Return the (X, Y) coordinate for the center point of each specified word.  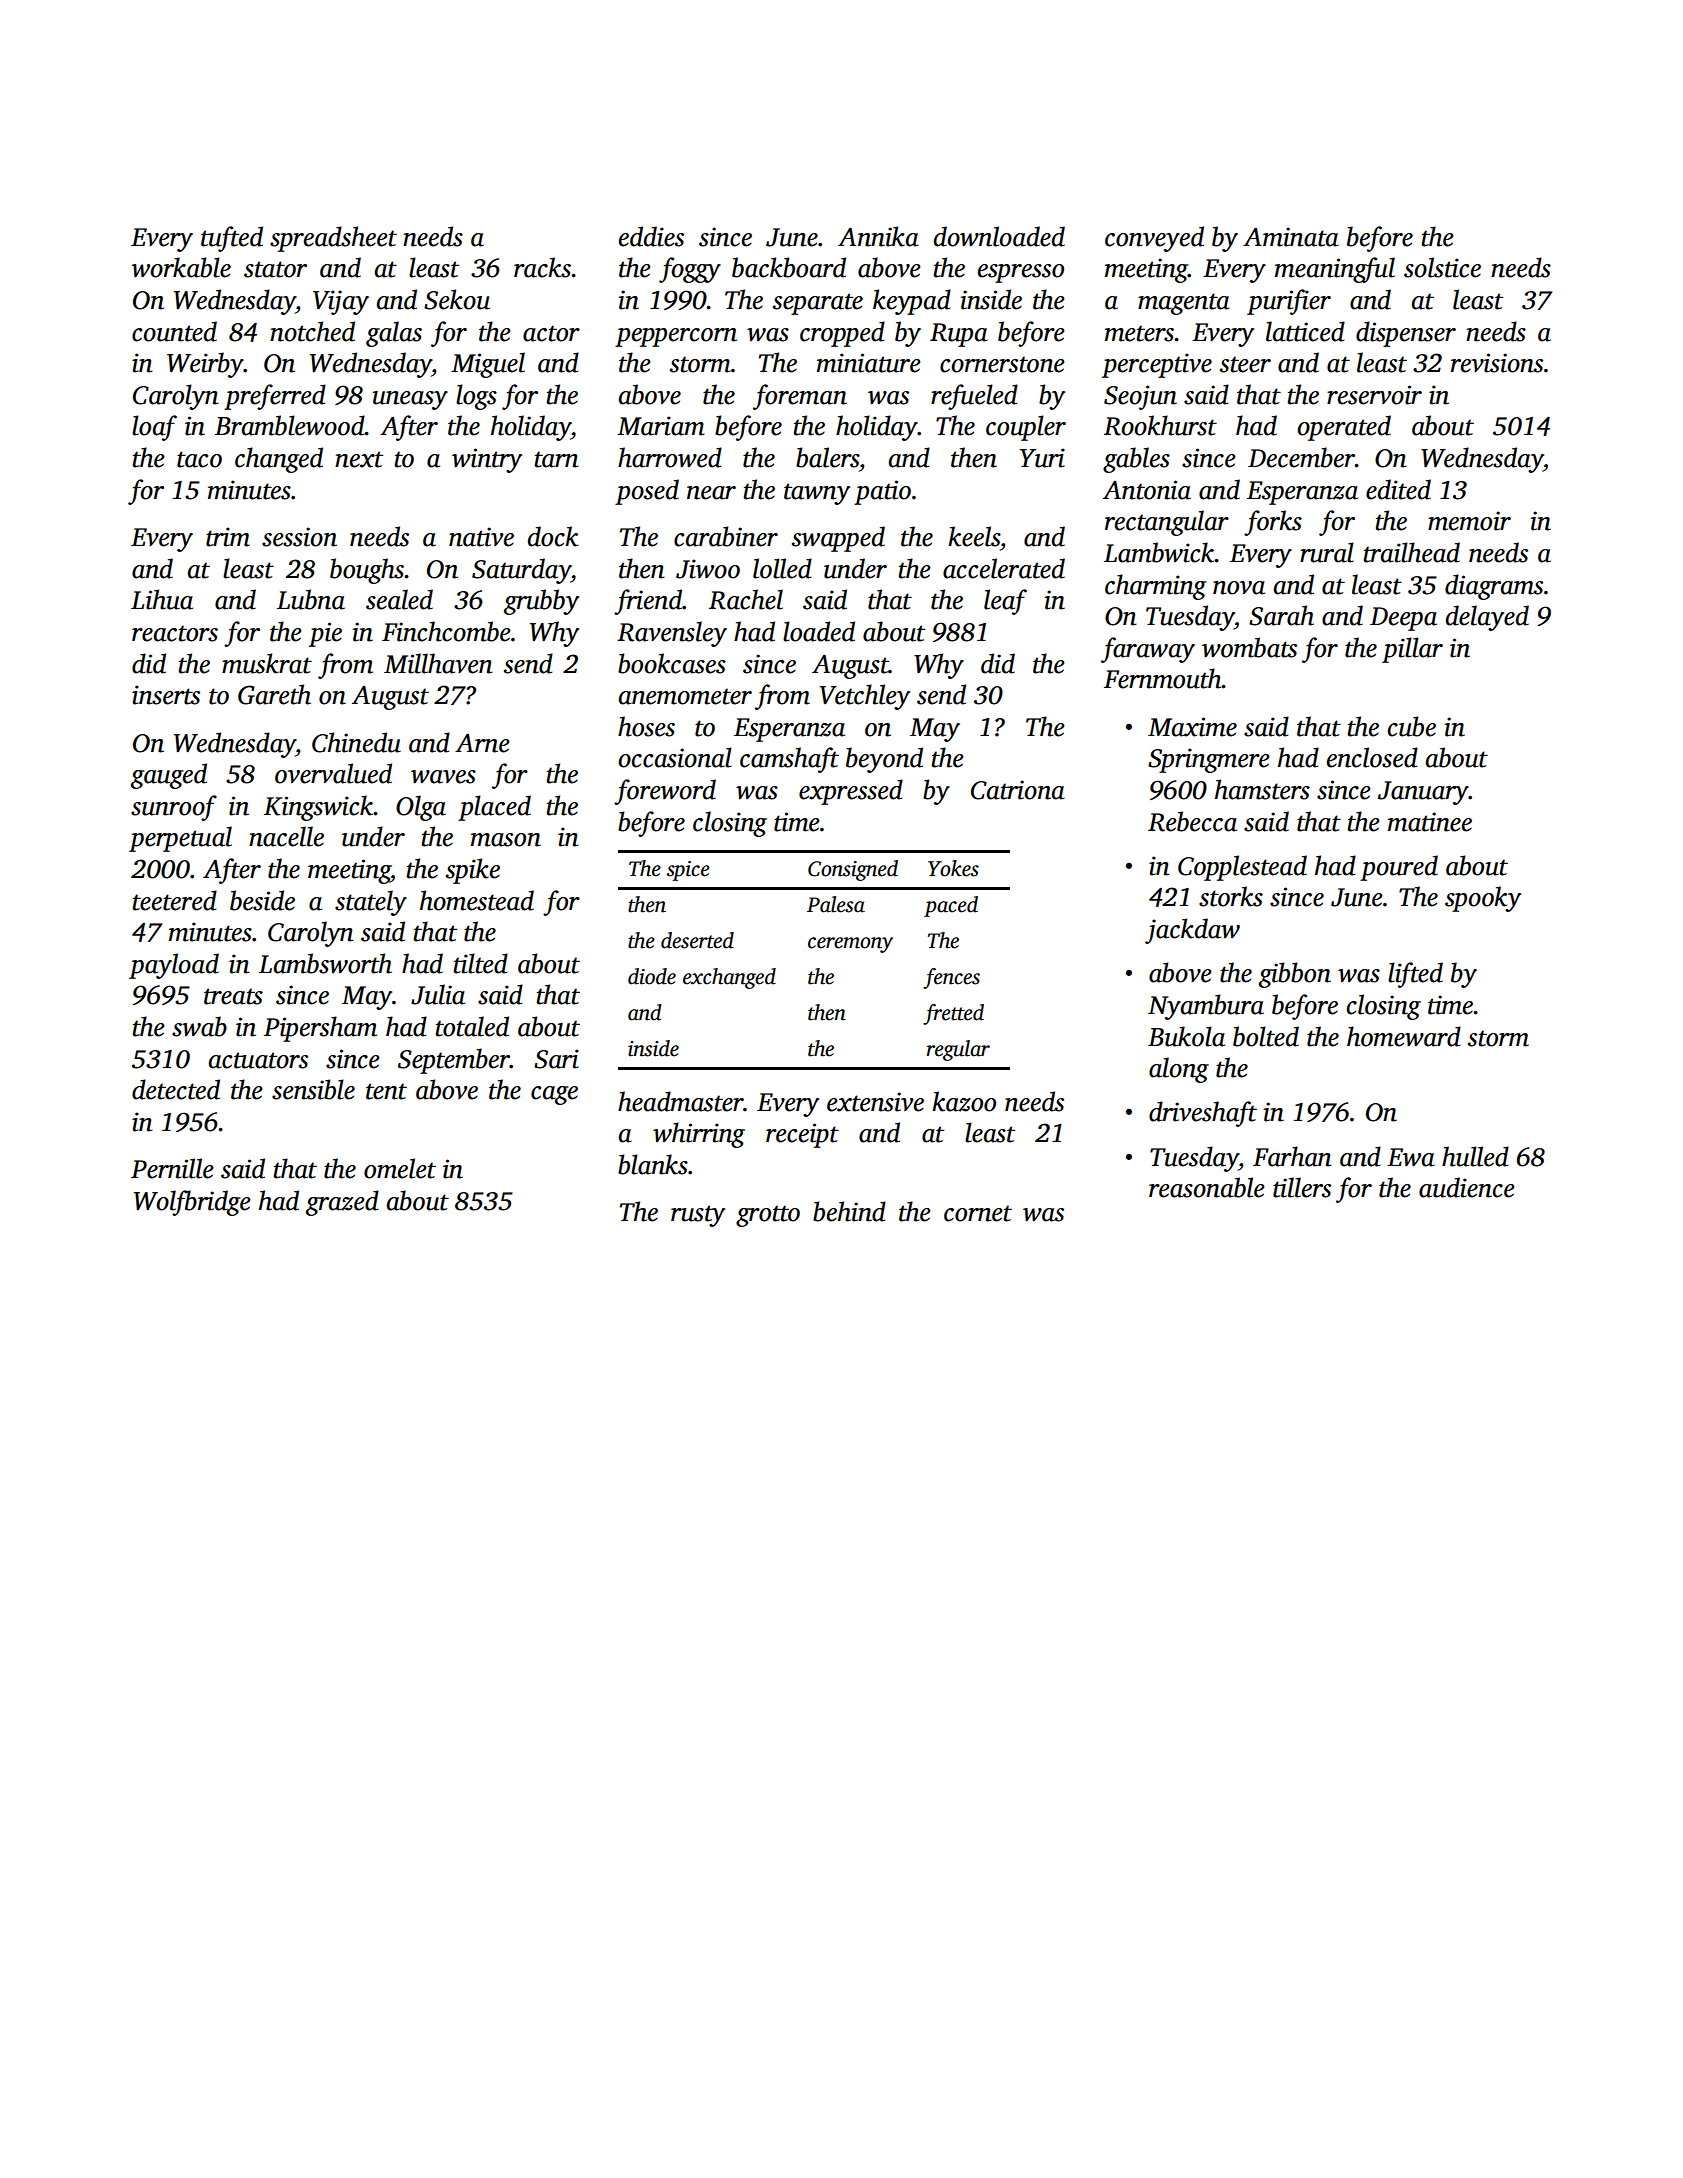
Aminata (1291, 237)
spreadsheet (333, 239)
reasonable (1207, 1187)
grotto (768, 1216)
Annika (878, 236)
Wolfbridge (192, 1203)
